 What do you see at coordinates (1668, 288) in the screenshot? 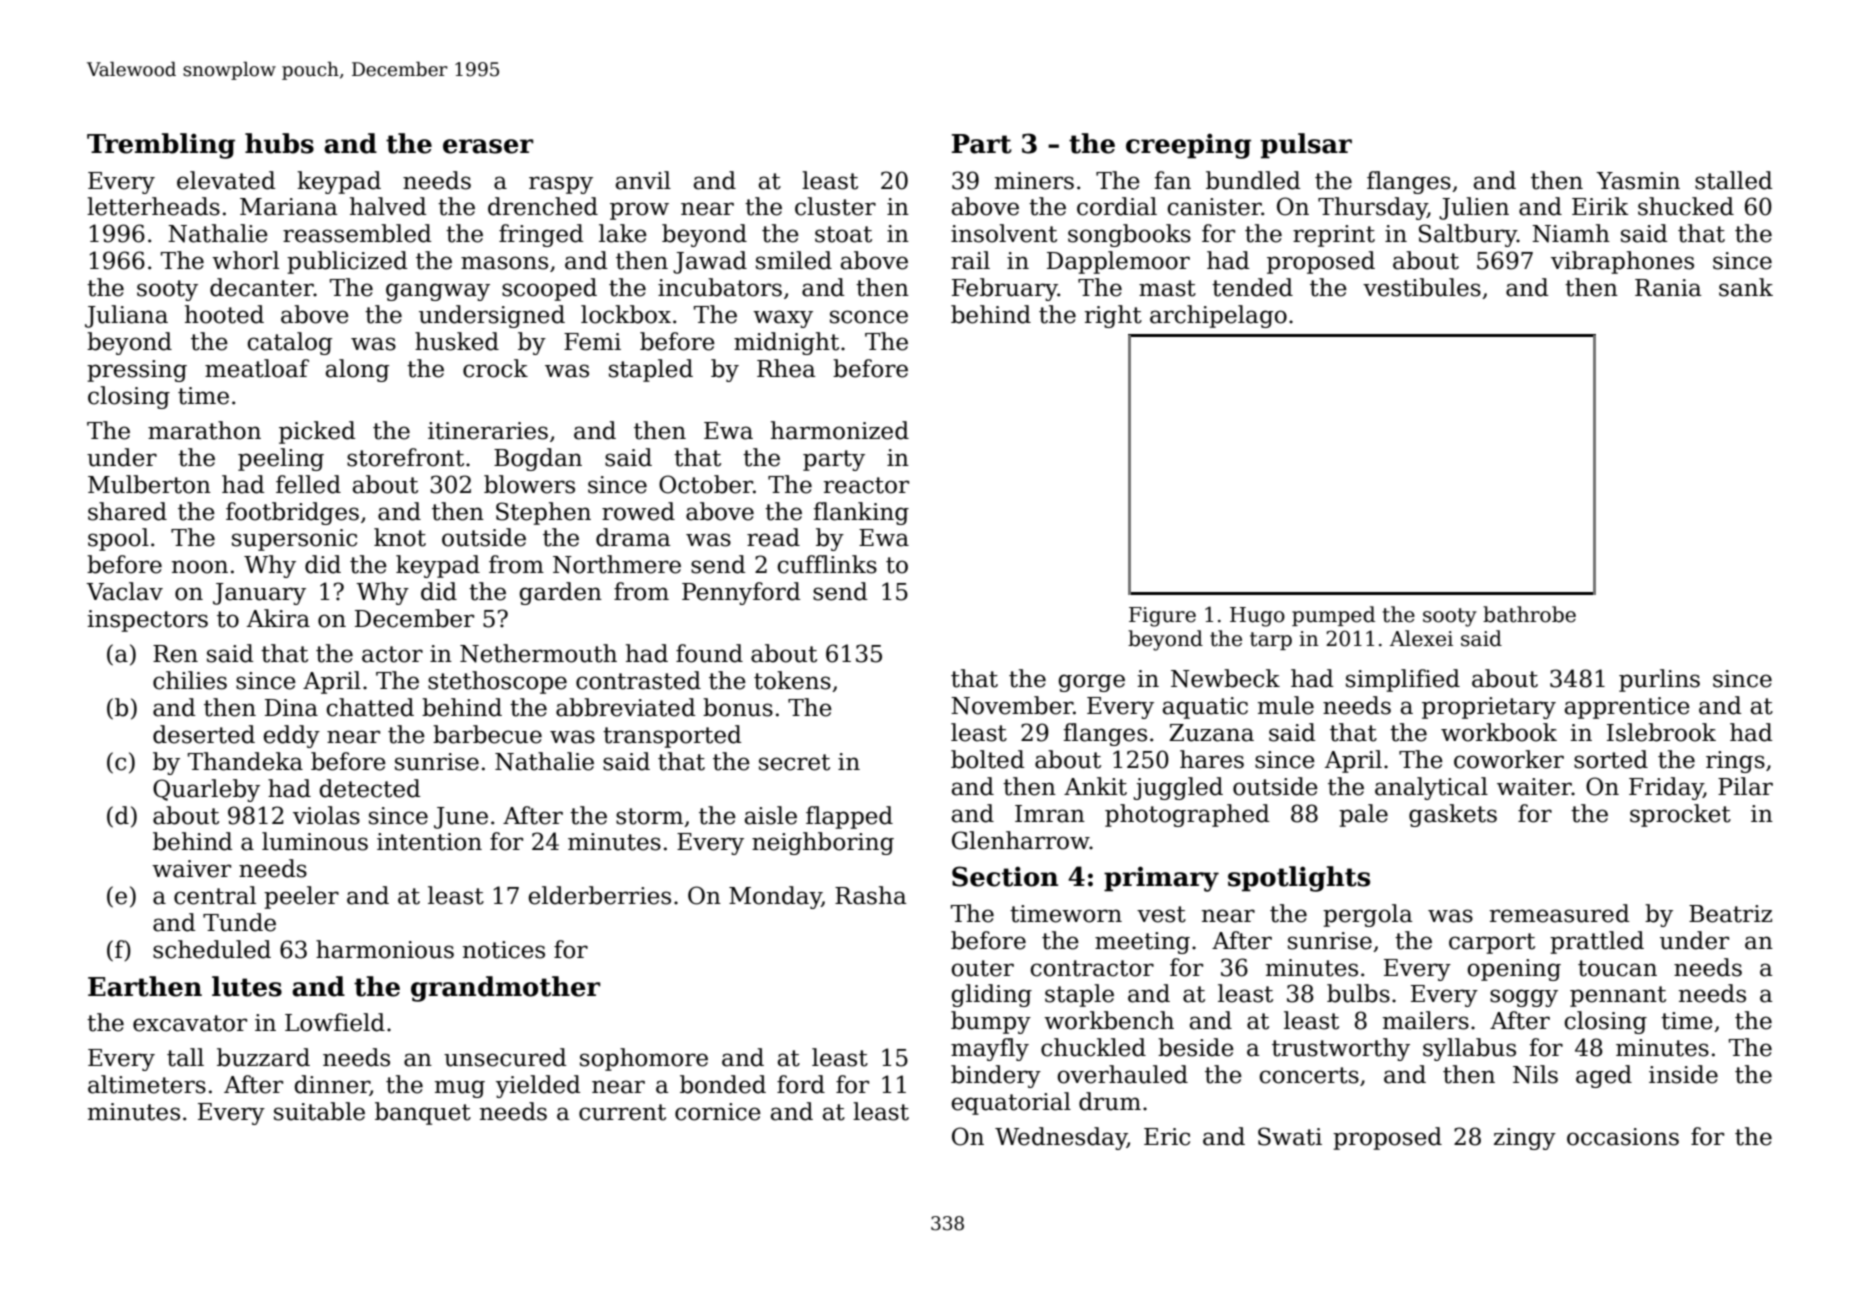
I see `Rania` at bounding box center [1668, 288].
